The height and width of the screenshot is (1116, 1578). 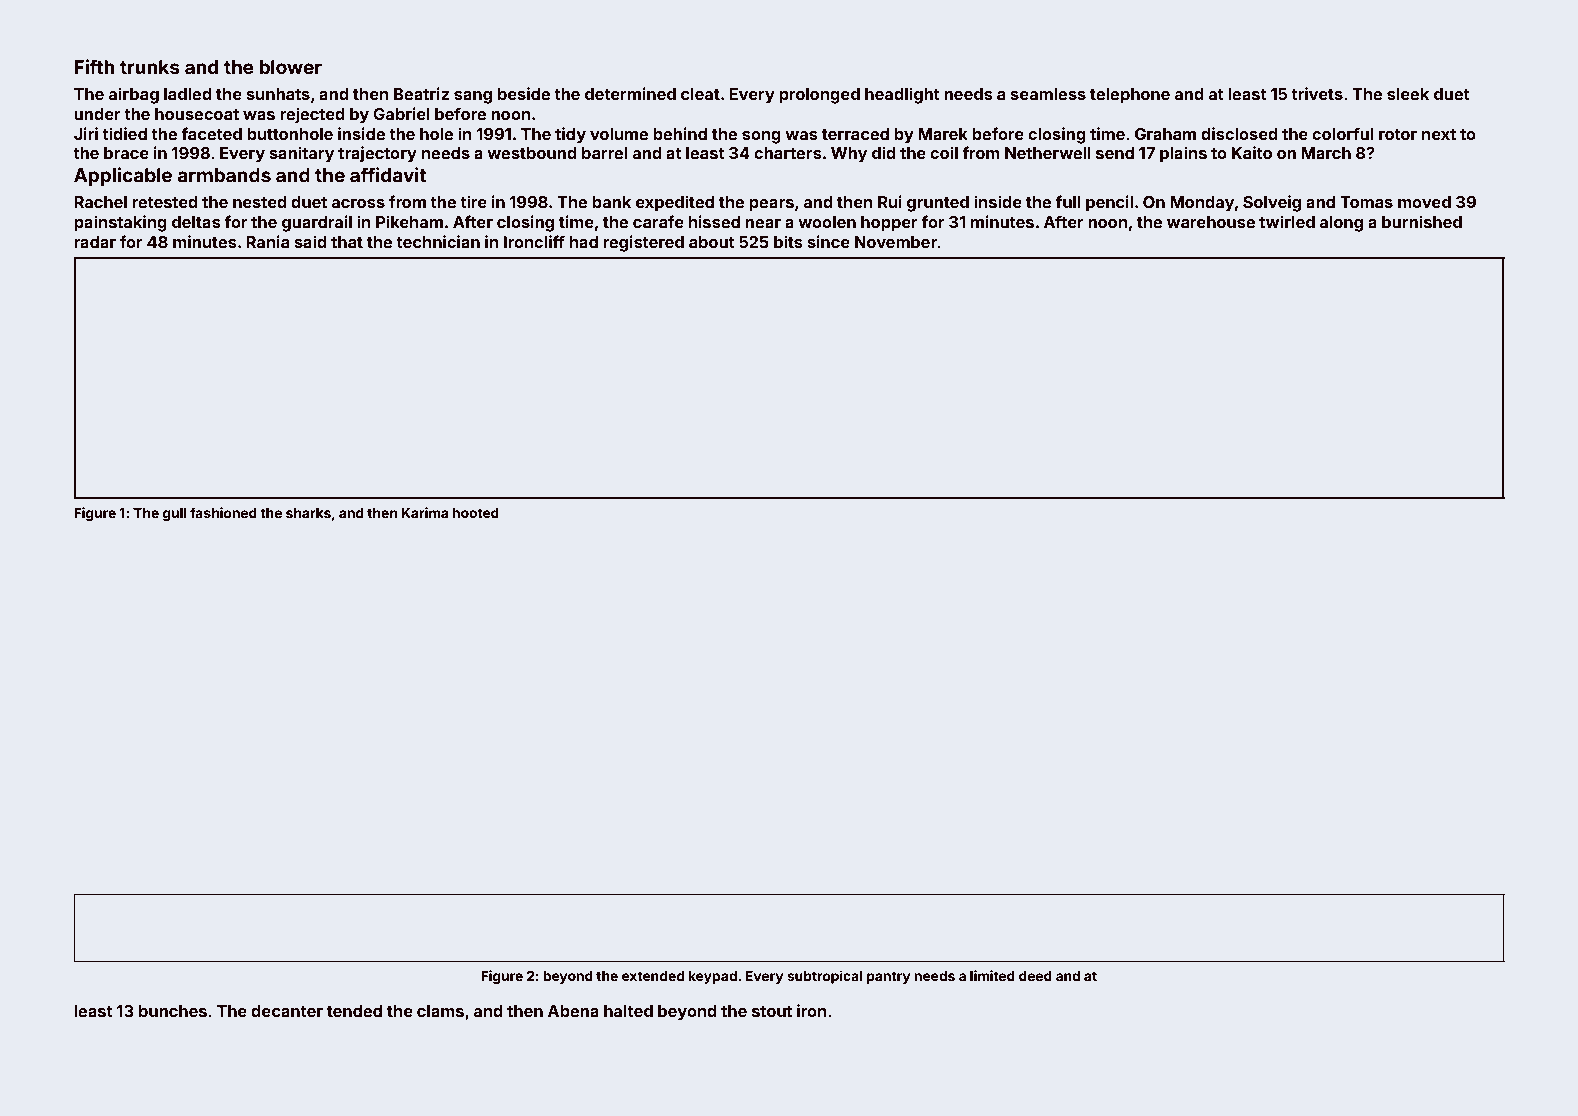 I want to click on grunted, so click(x=938, y=204).
